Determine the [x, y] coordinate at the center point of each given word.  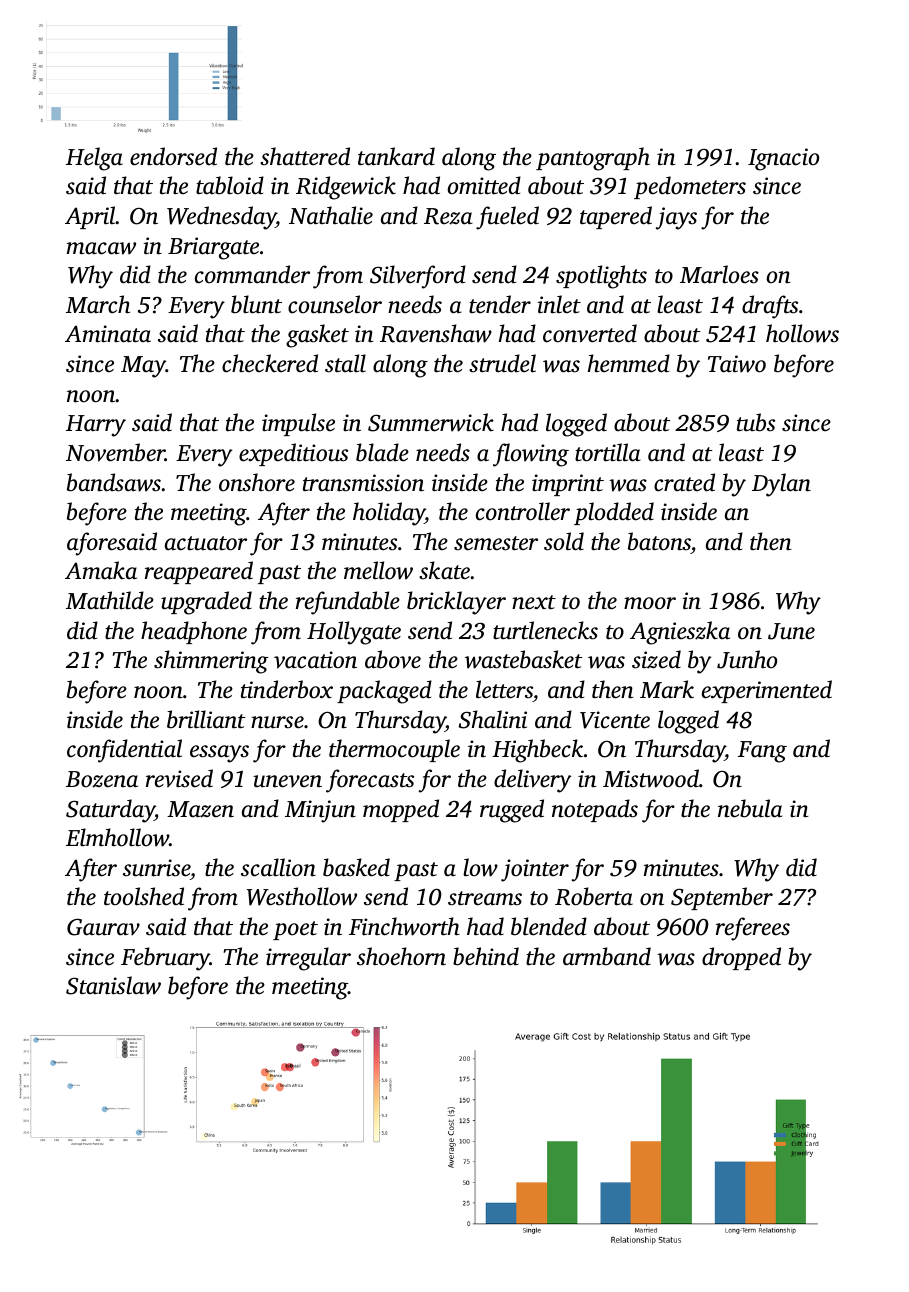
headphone [194, 632]
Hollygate [354, 633]
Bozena [102, 779]
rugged [512, 811]
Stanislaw [113, 985]
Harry [96, 426]
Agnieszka [680, 633]
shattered [305, 156]
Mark [667, 689]
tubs [756, 422]
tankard [396, 156]
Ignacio [783, 159]
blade [382, 452]
